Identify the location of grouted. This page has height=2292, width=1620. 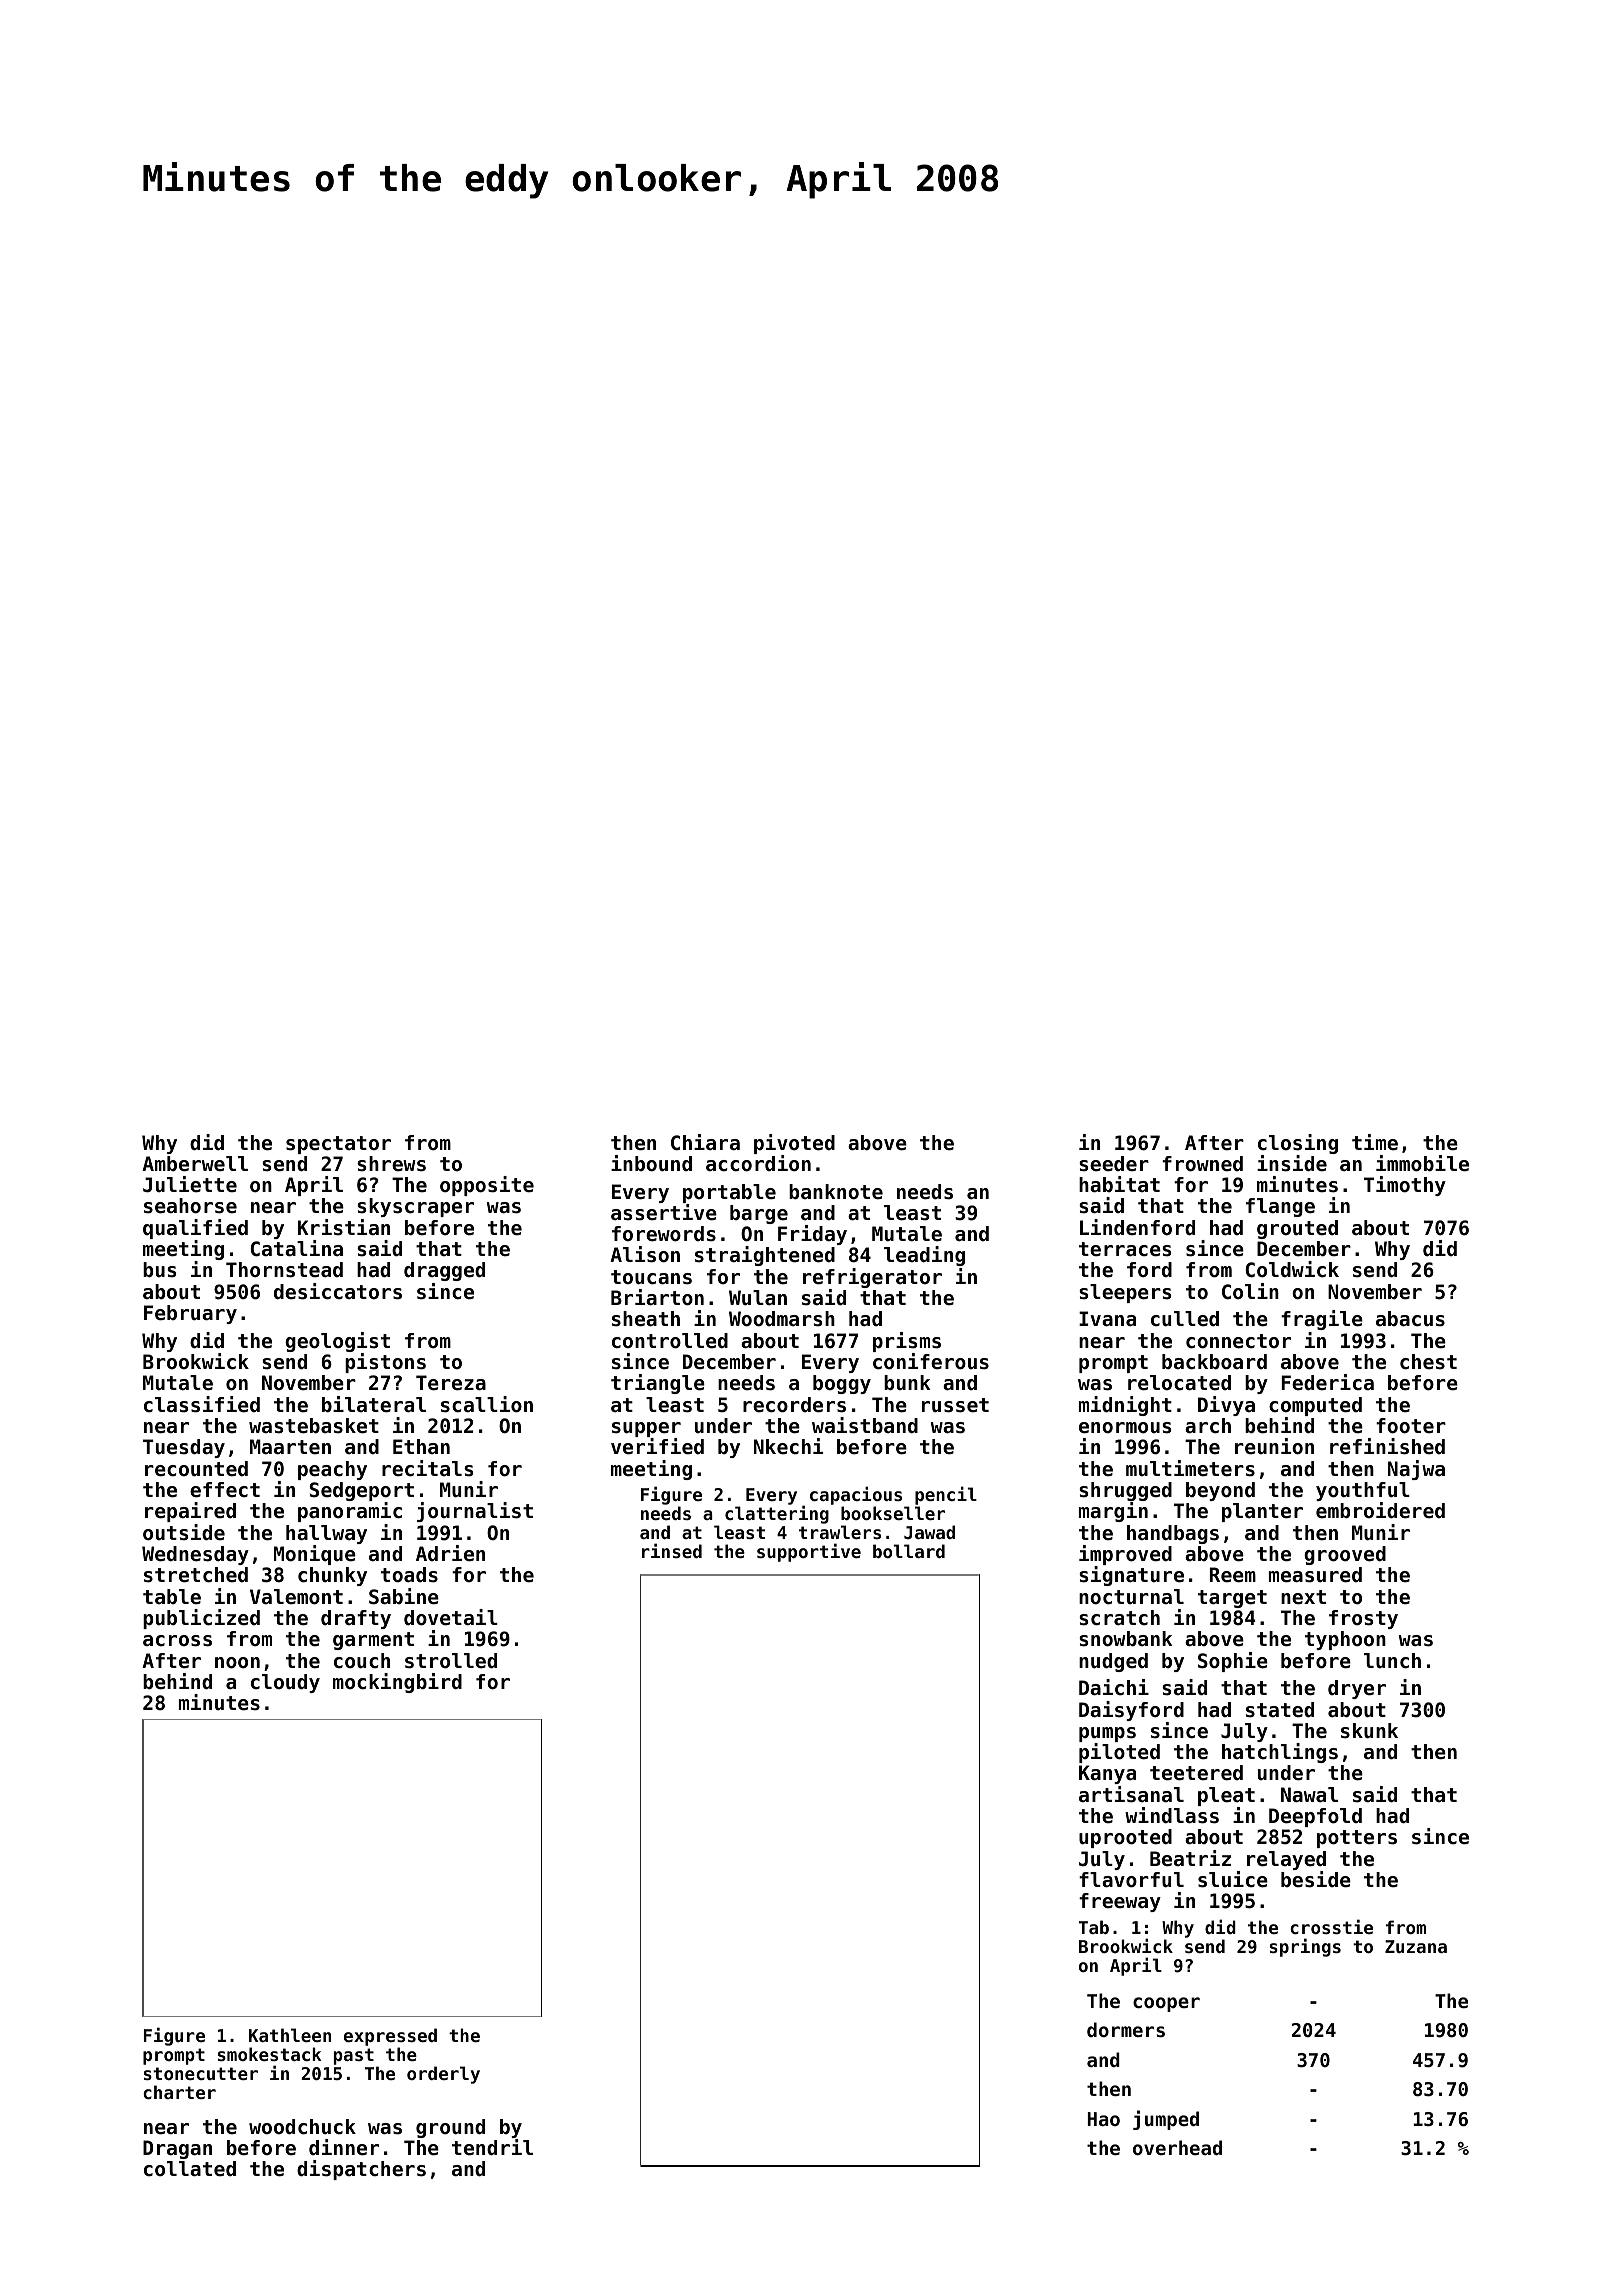
(1297, 1229).
